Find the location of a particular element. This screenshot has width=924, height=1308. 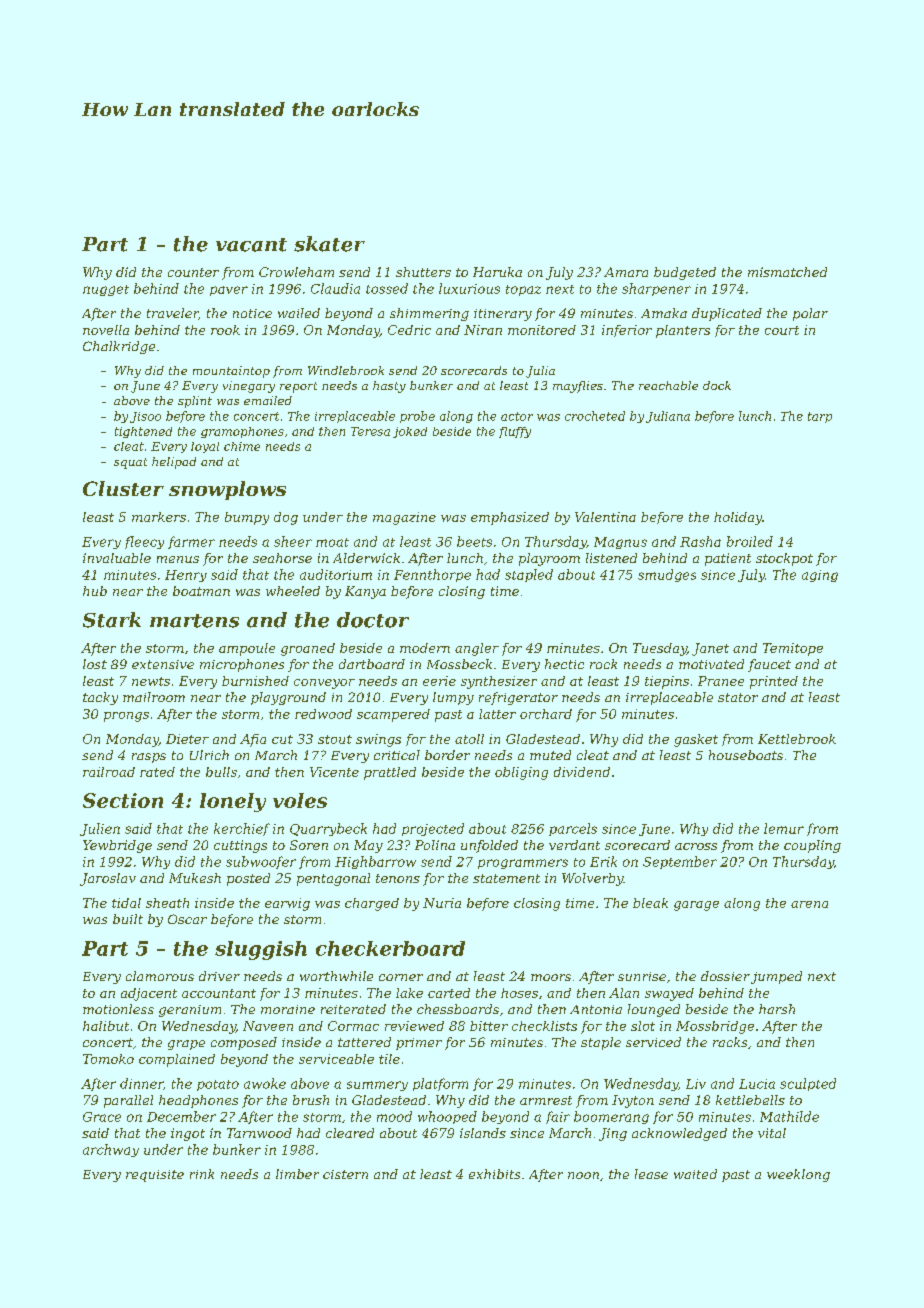

armrest is located at coordinates (546, 1100).
